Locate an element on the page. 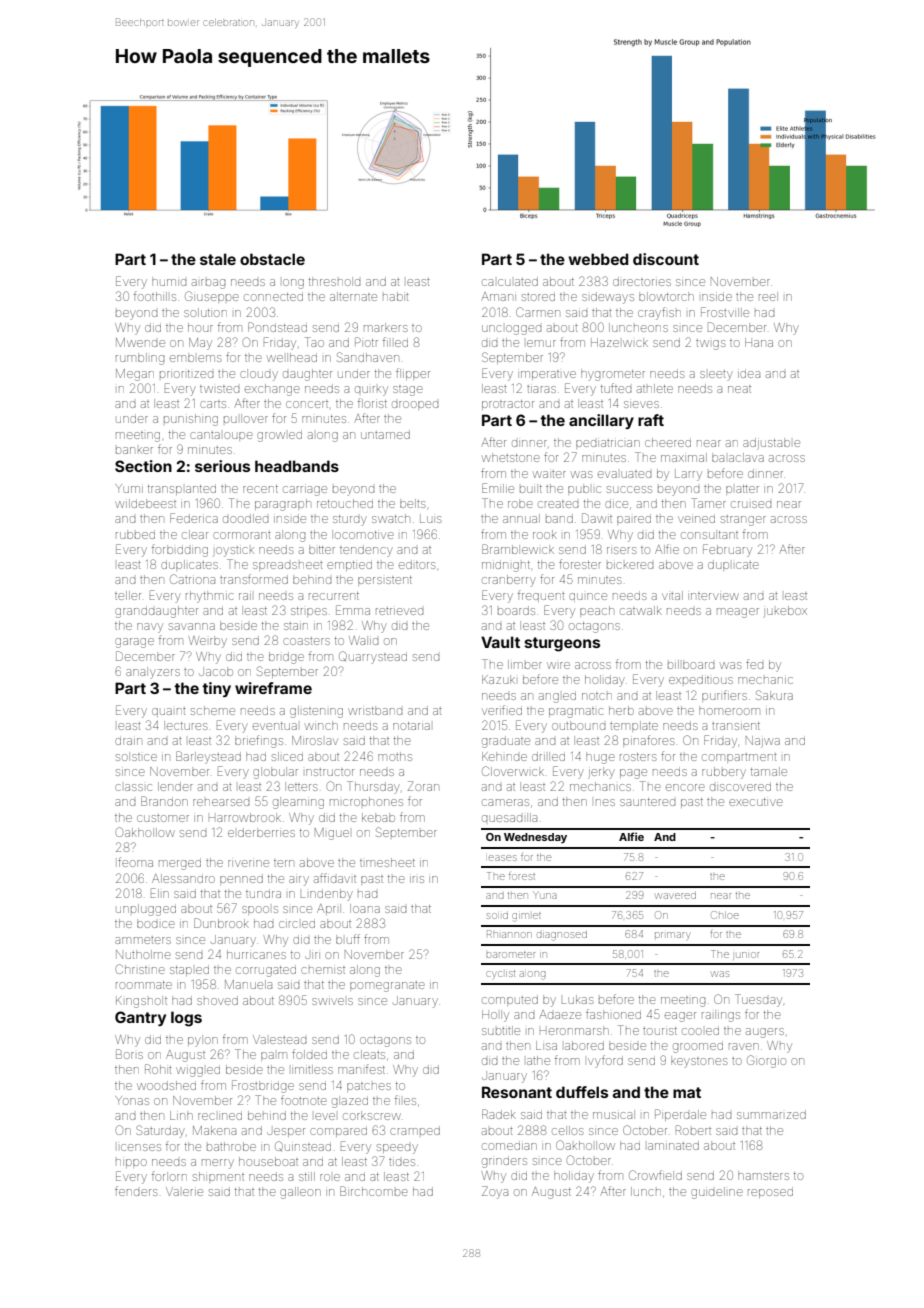 Image resolution: width=924 pixels, height=1308 pixels. unplugged is located at coordinates (146, 910).
